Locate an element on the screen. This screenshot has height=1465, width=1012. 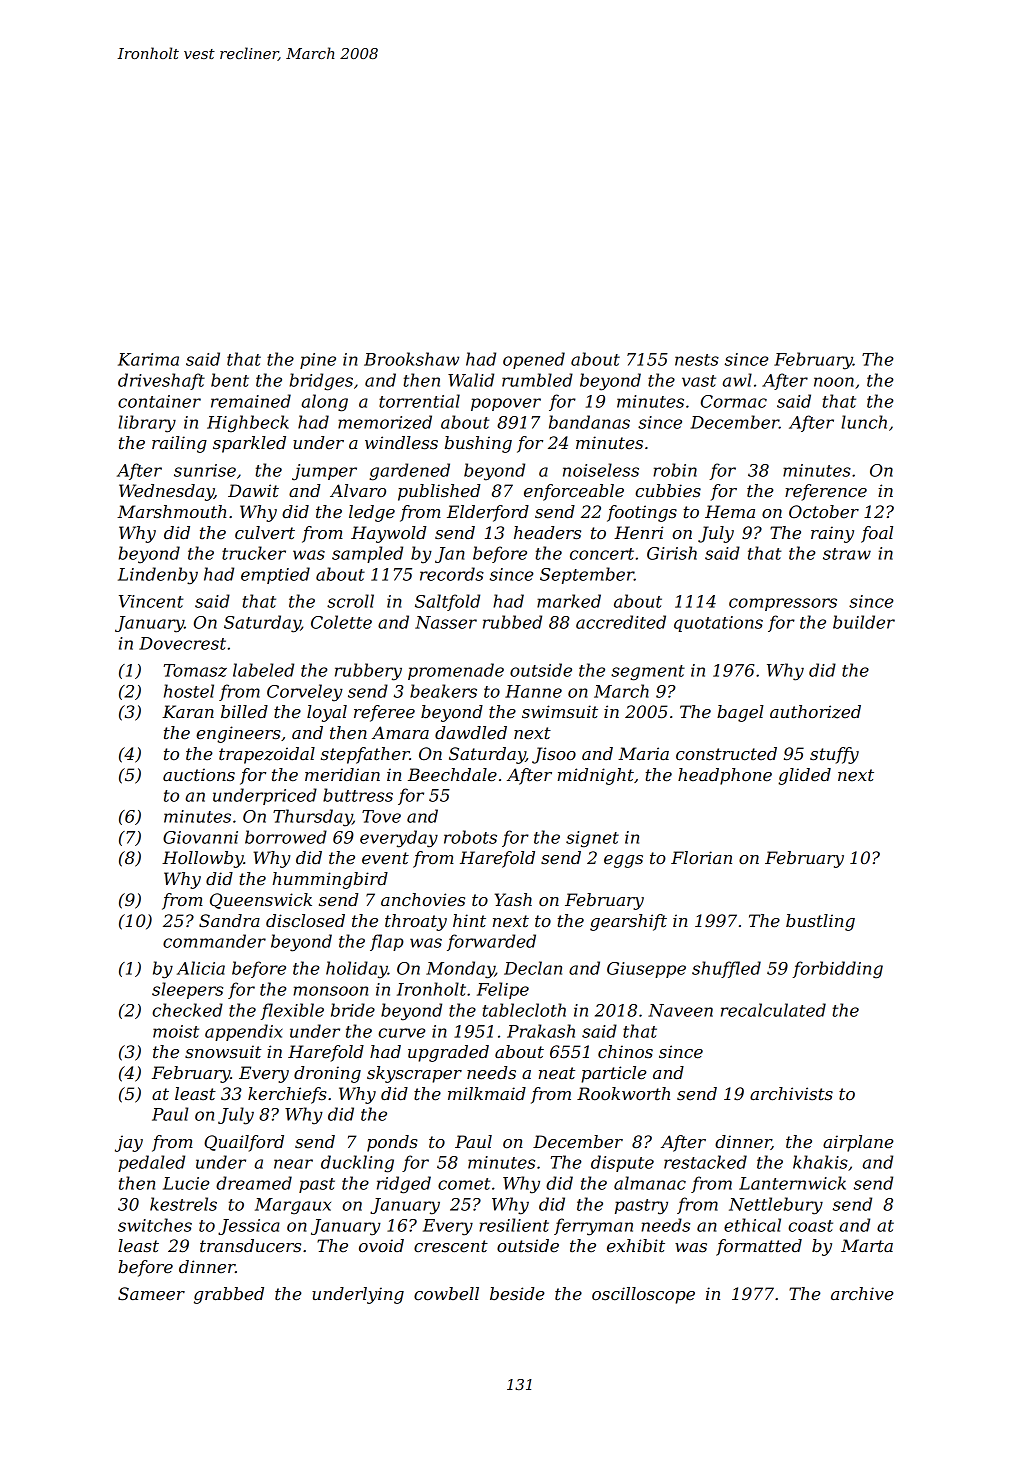
appendix is located at coordinates (244, 1032).
